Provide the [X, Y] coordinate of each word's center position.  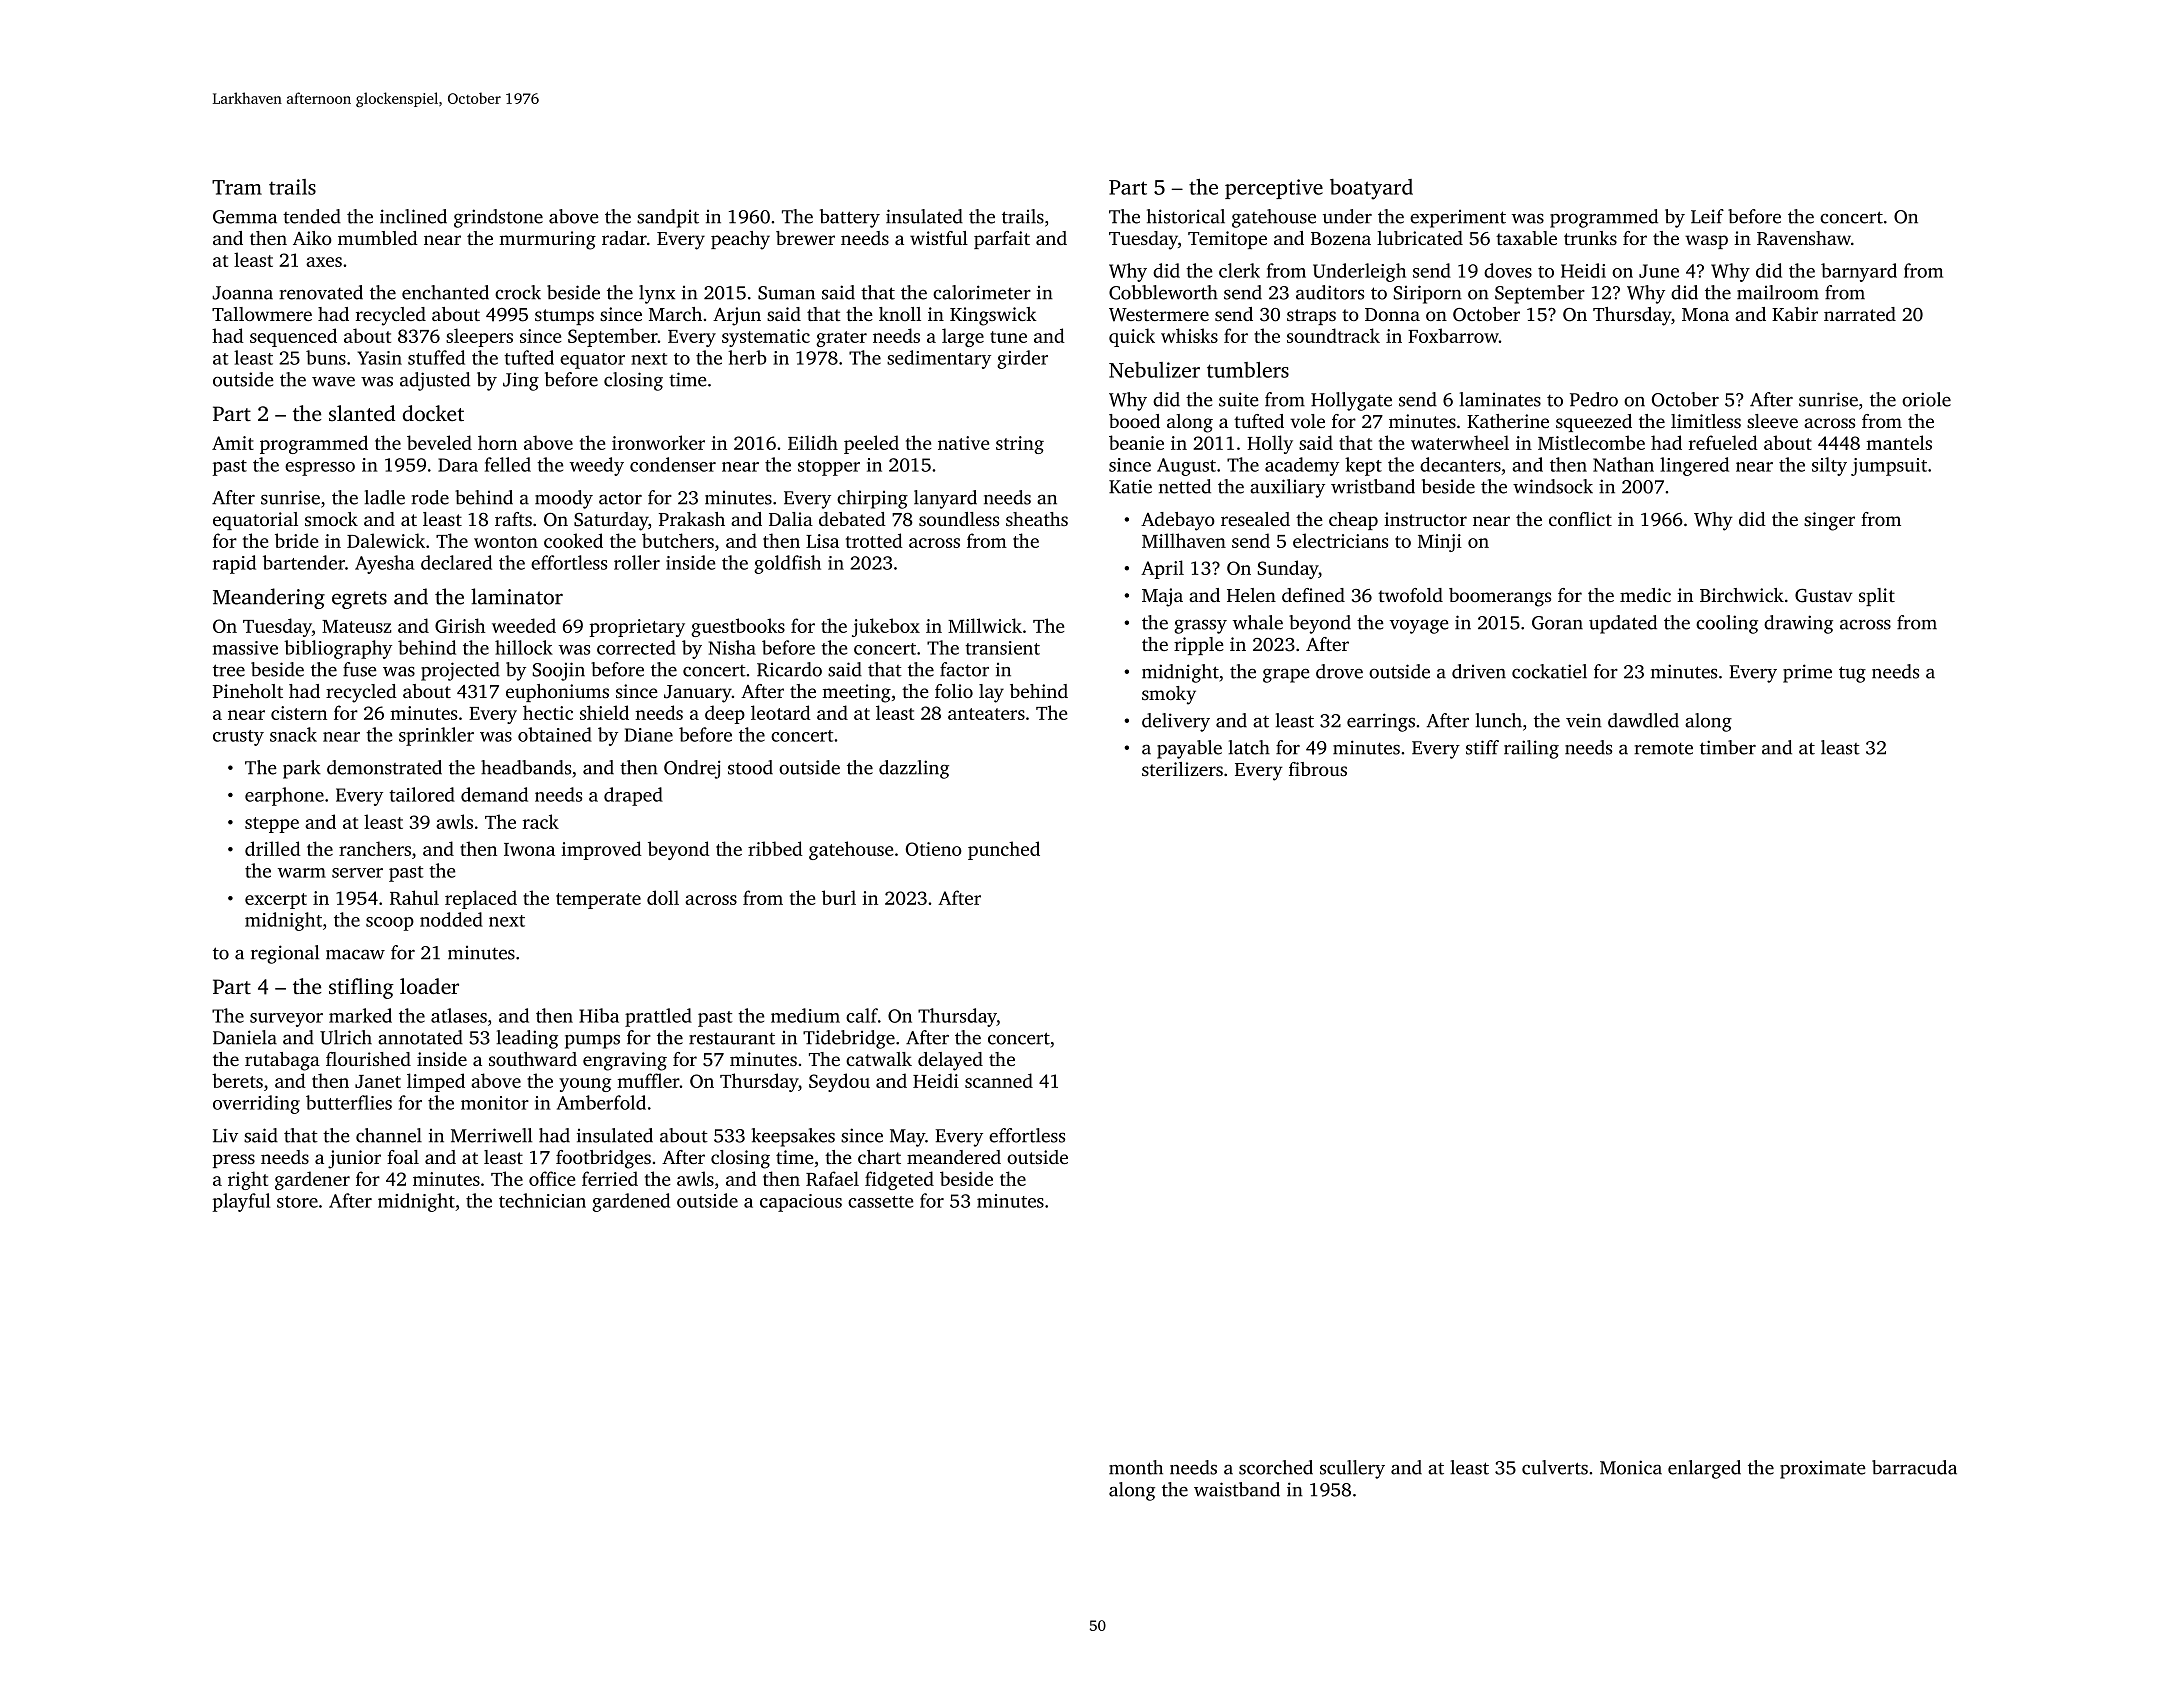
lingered [1694, 466]
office [552, 1178]
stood [750, 767]
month [1136, 1467]
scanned [999, 1080]
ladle [384, 497]
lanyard [945, 499]
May [907, 1138]
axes [324, 262]
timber [1728, 747]
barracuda [1914, 1467]
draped [633, 796]
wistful [939, 238]
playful [241, 1202]
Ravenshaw [1804, 238]
